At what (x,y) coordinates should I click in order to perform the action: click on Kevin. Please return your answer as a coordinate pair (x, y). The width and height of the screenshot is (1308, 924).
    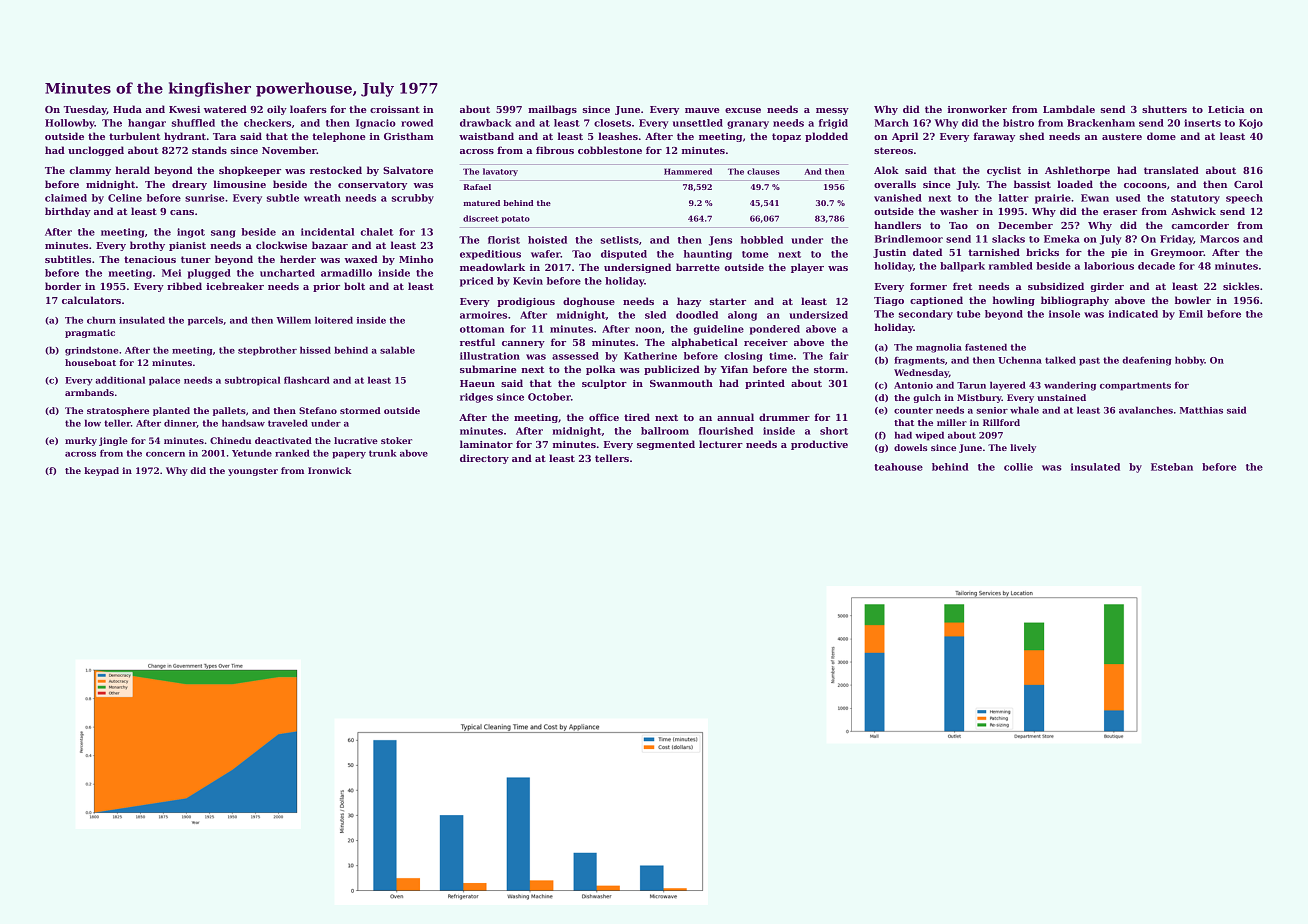
    Looking at the image, I should click on (528, 281).
